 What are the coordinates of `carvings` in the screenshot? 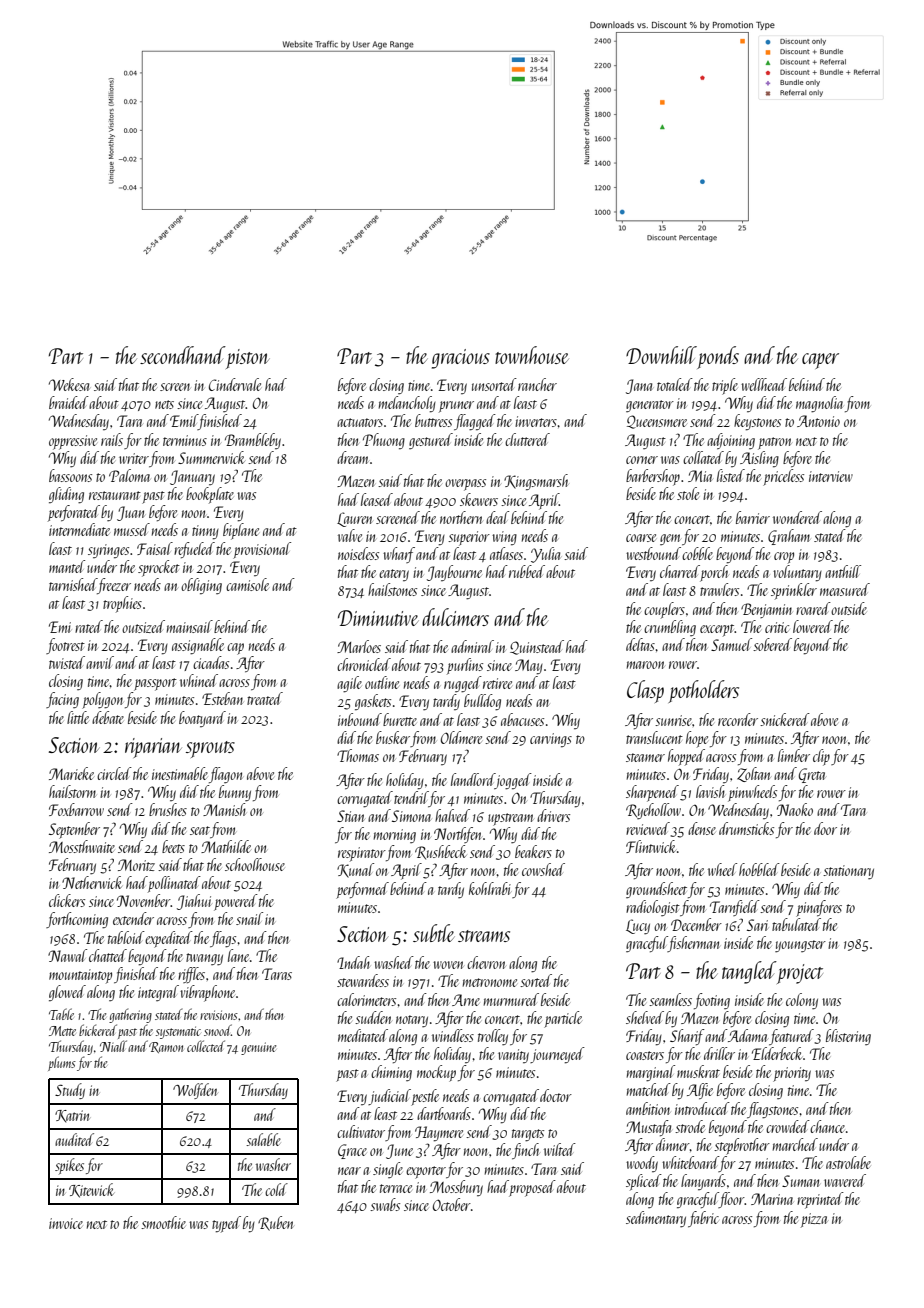 It's located at (551, 740).
